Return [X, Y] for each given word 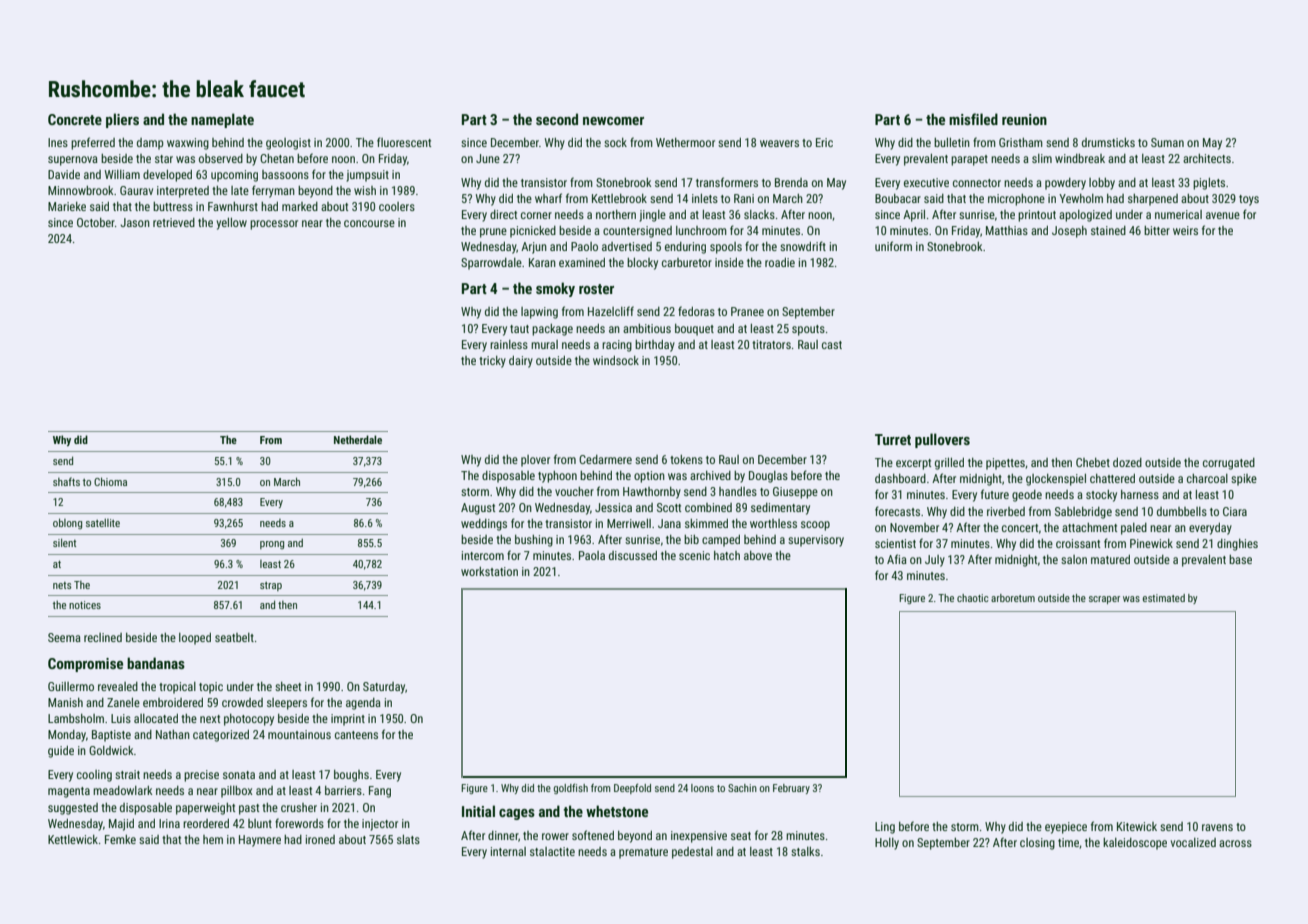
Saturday [384, 688]
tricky [492, 362]
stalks [805, 851]
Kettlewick [73, 839]
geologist [288, 144]
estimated [1164, 598]
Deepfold [632, 789]
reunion [1024, 119]
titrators [771, 344]
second [557, 119]
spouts [808, 330]
